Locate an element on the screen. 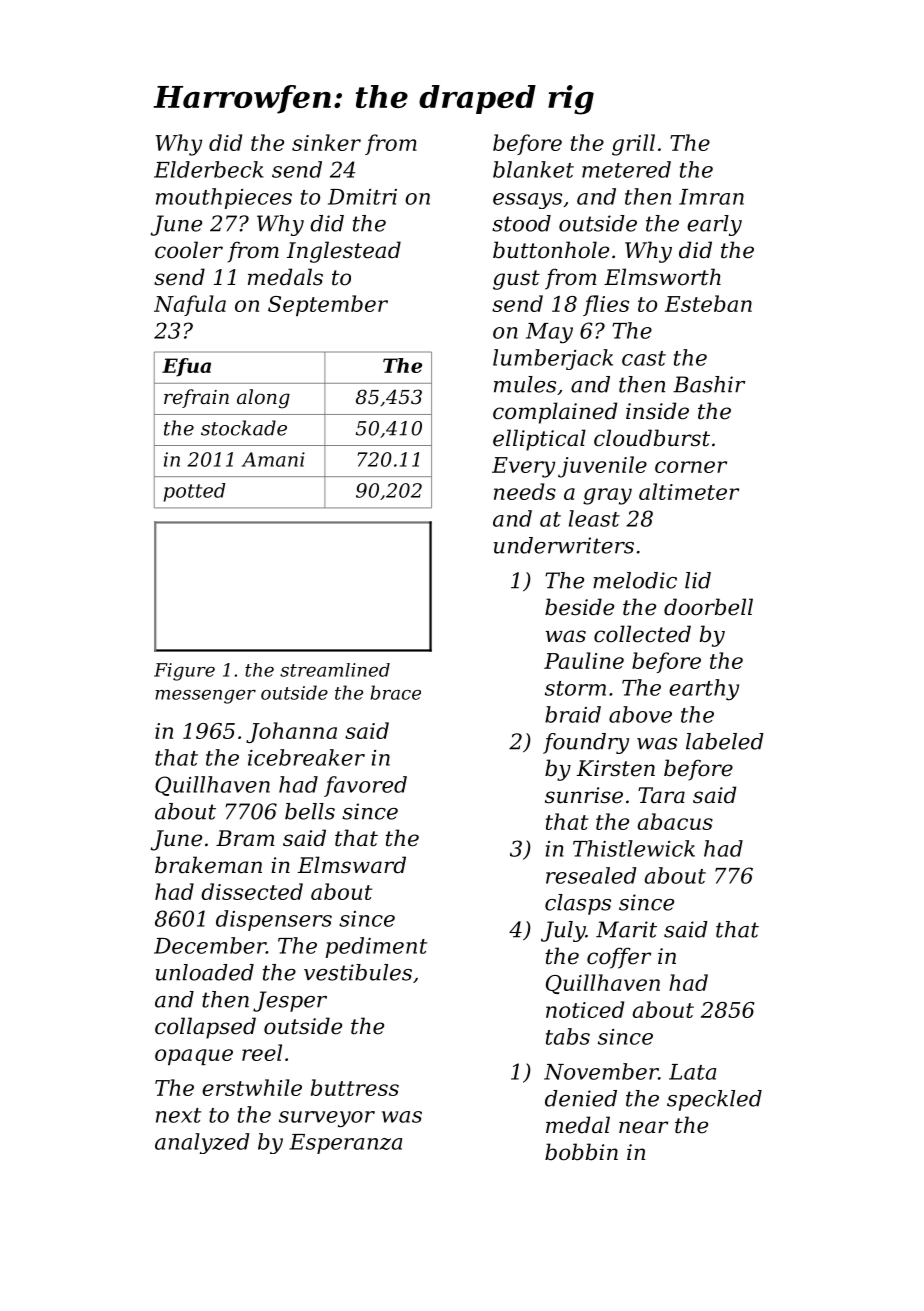 The image size is (924, 1311). Esperanza is located at coordinates (345, 1144).
